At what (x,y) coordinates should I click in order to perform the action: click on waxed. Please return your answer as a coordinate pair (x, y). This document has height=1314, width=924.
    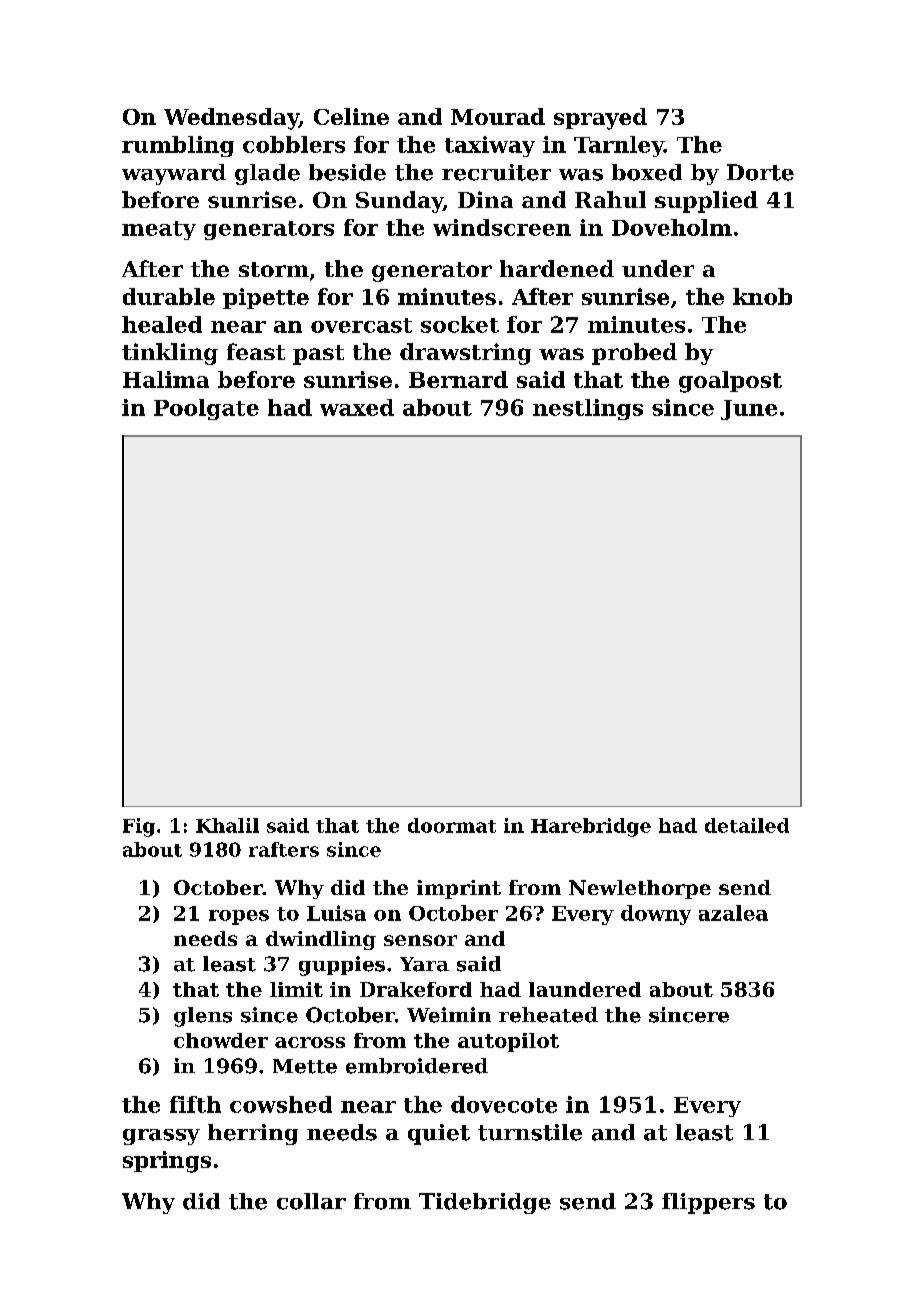
    Looking at the image, I should click on (357, 407).
